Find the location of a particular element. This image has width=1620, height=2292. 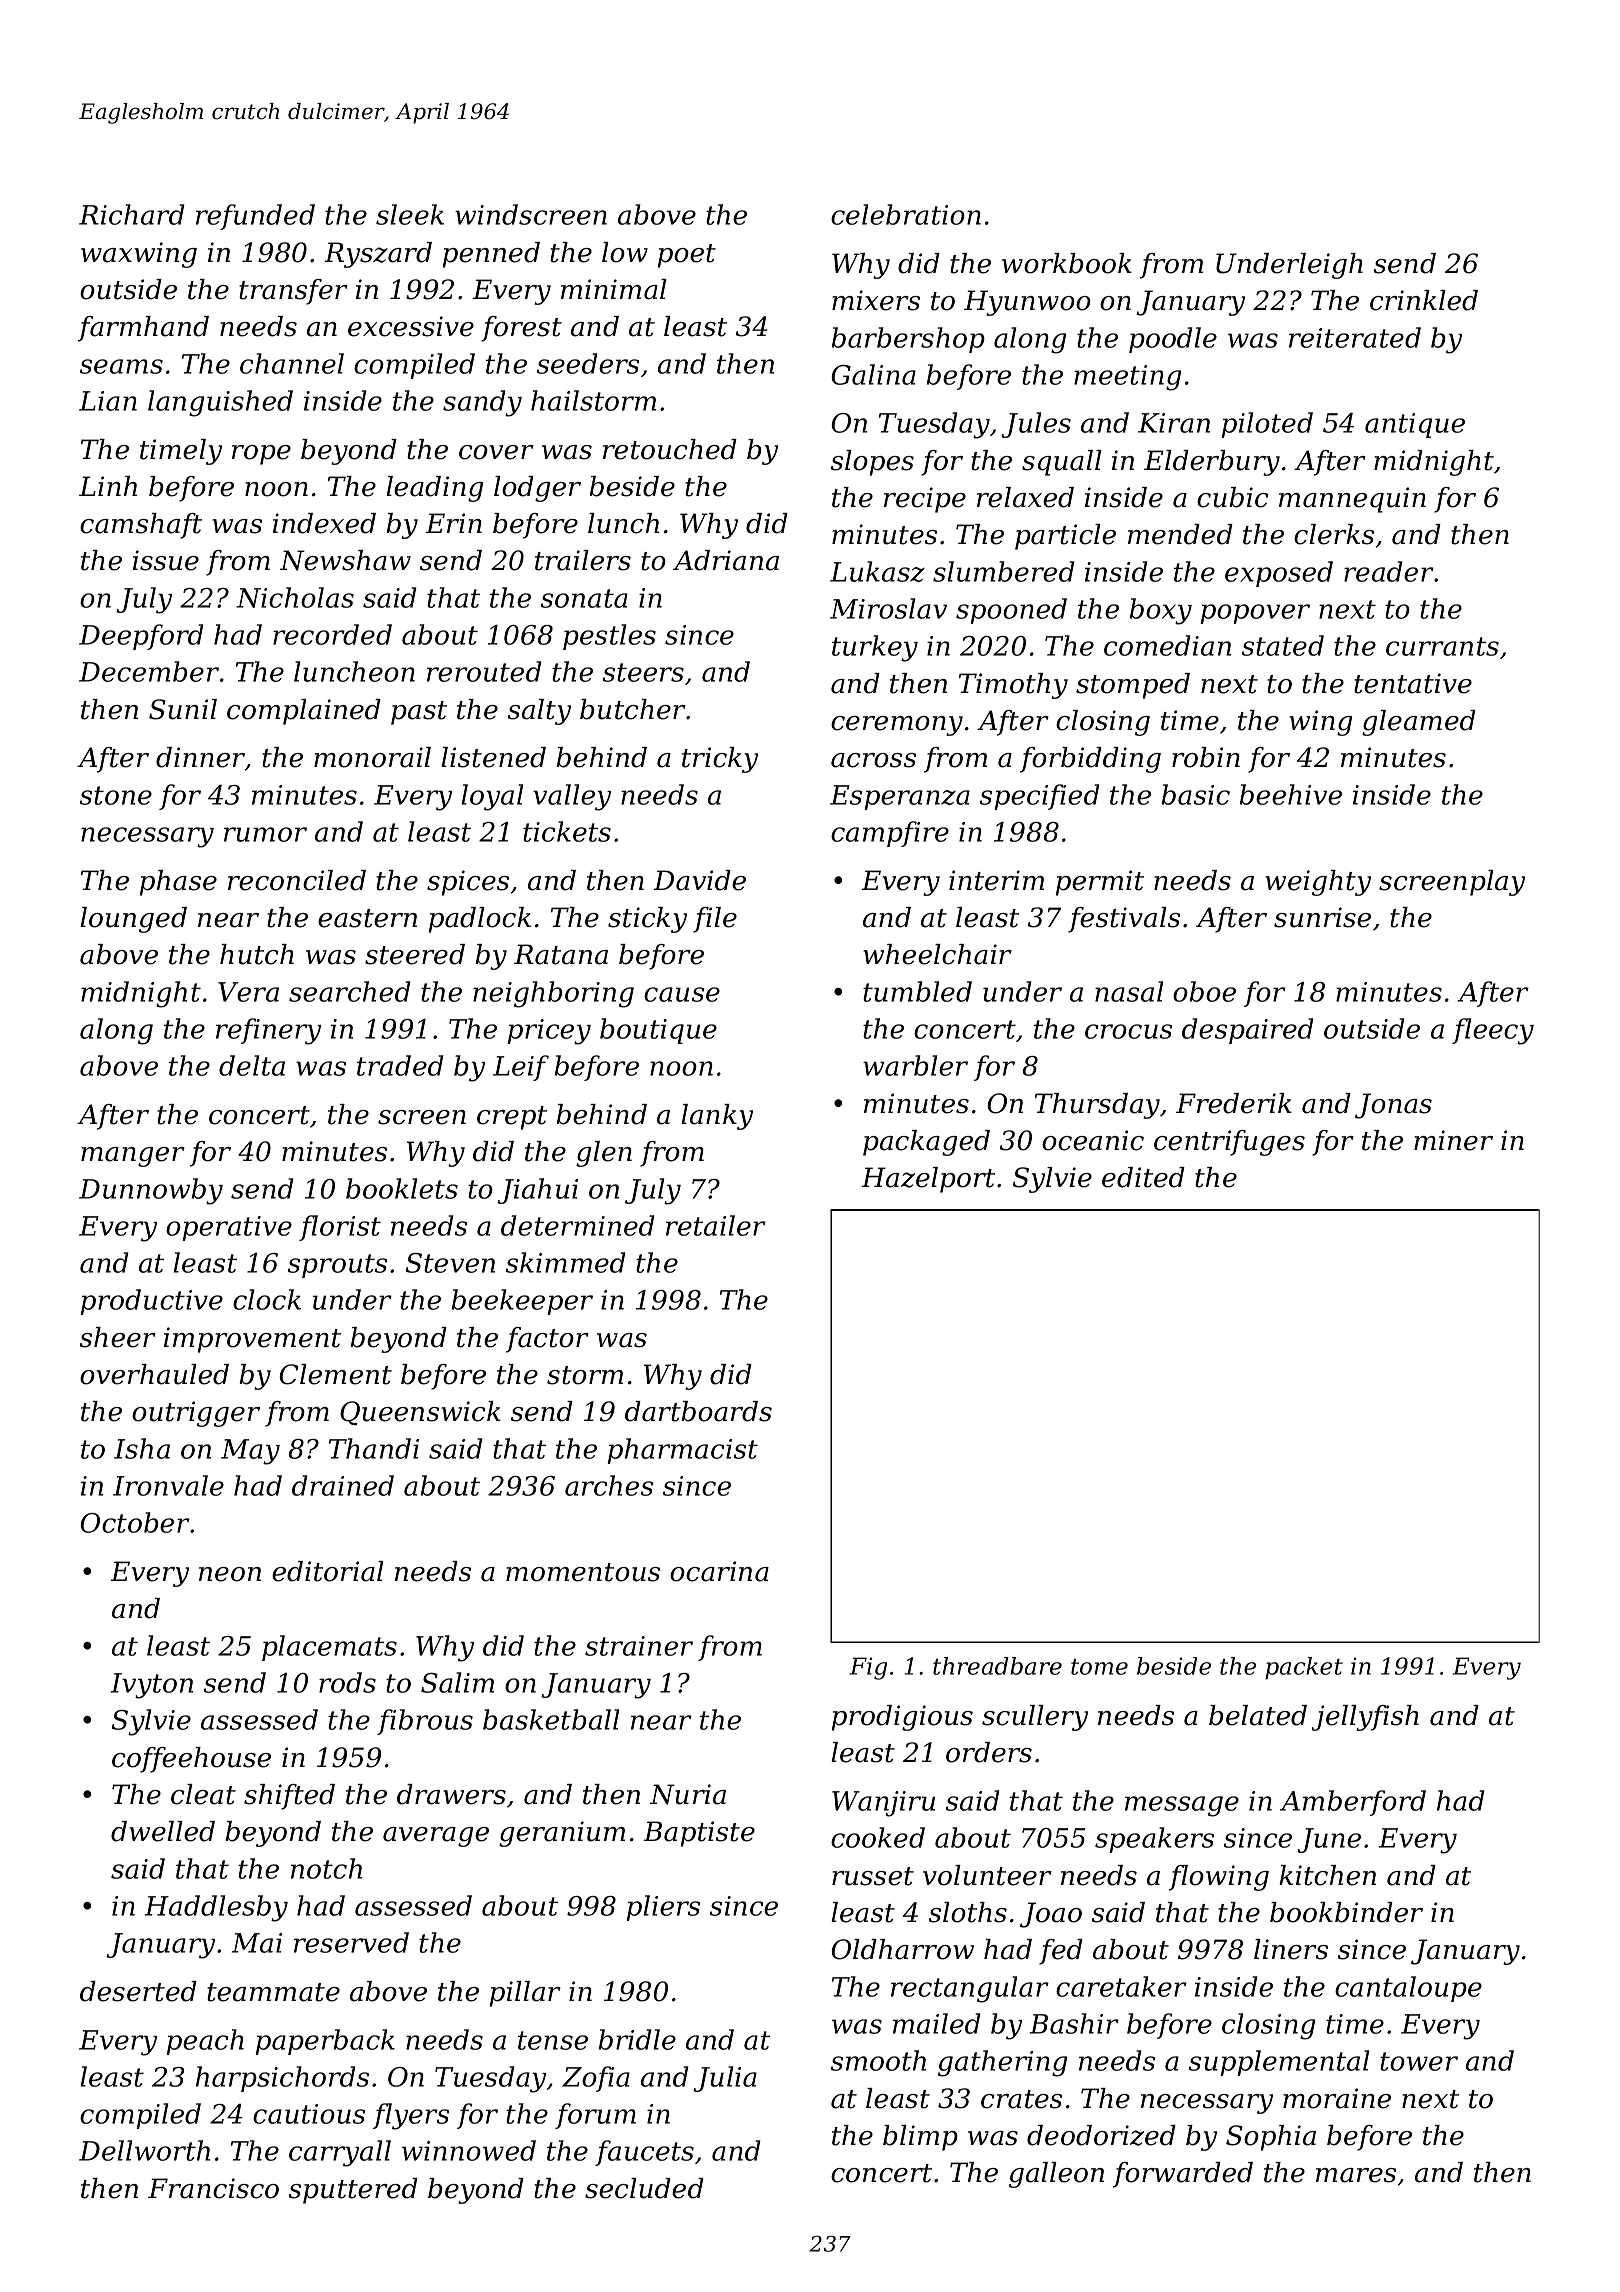

file is located at coordinates (715, 920).
